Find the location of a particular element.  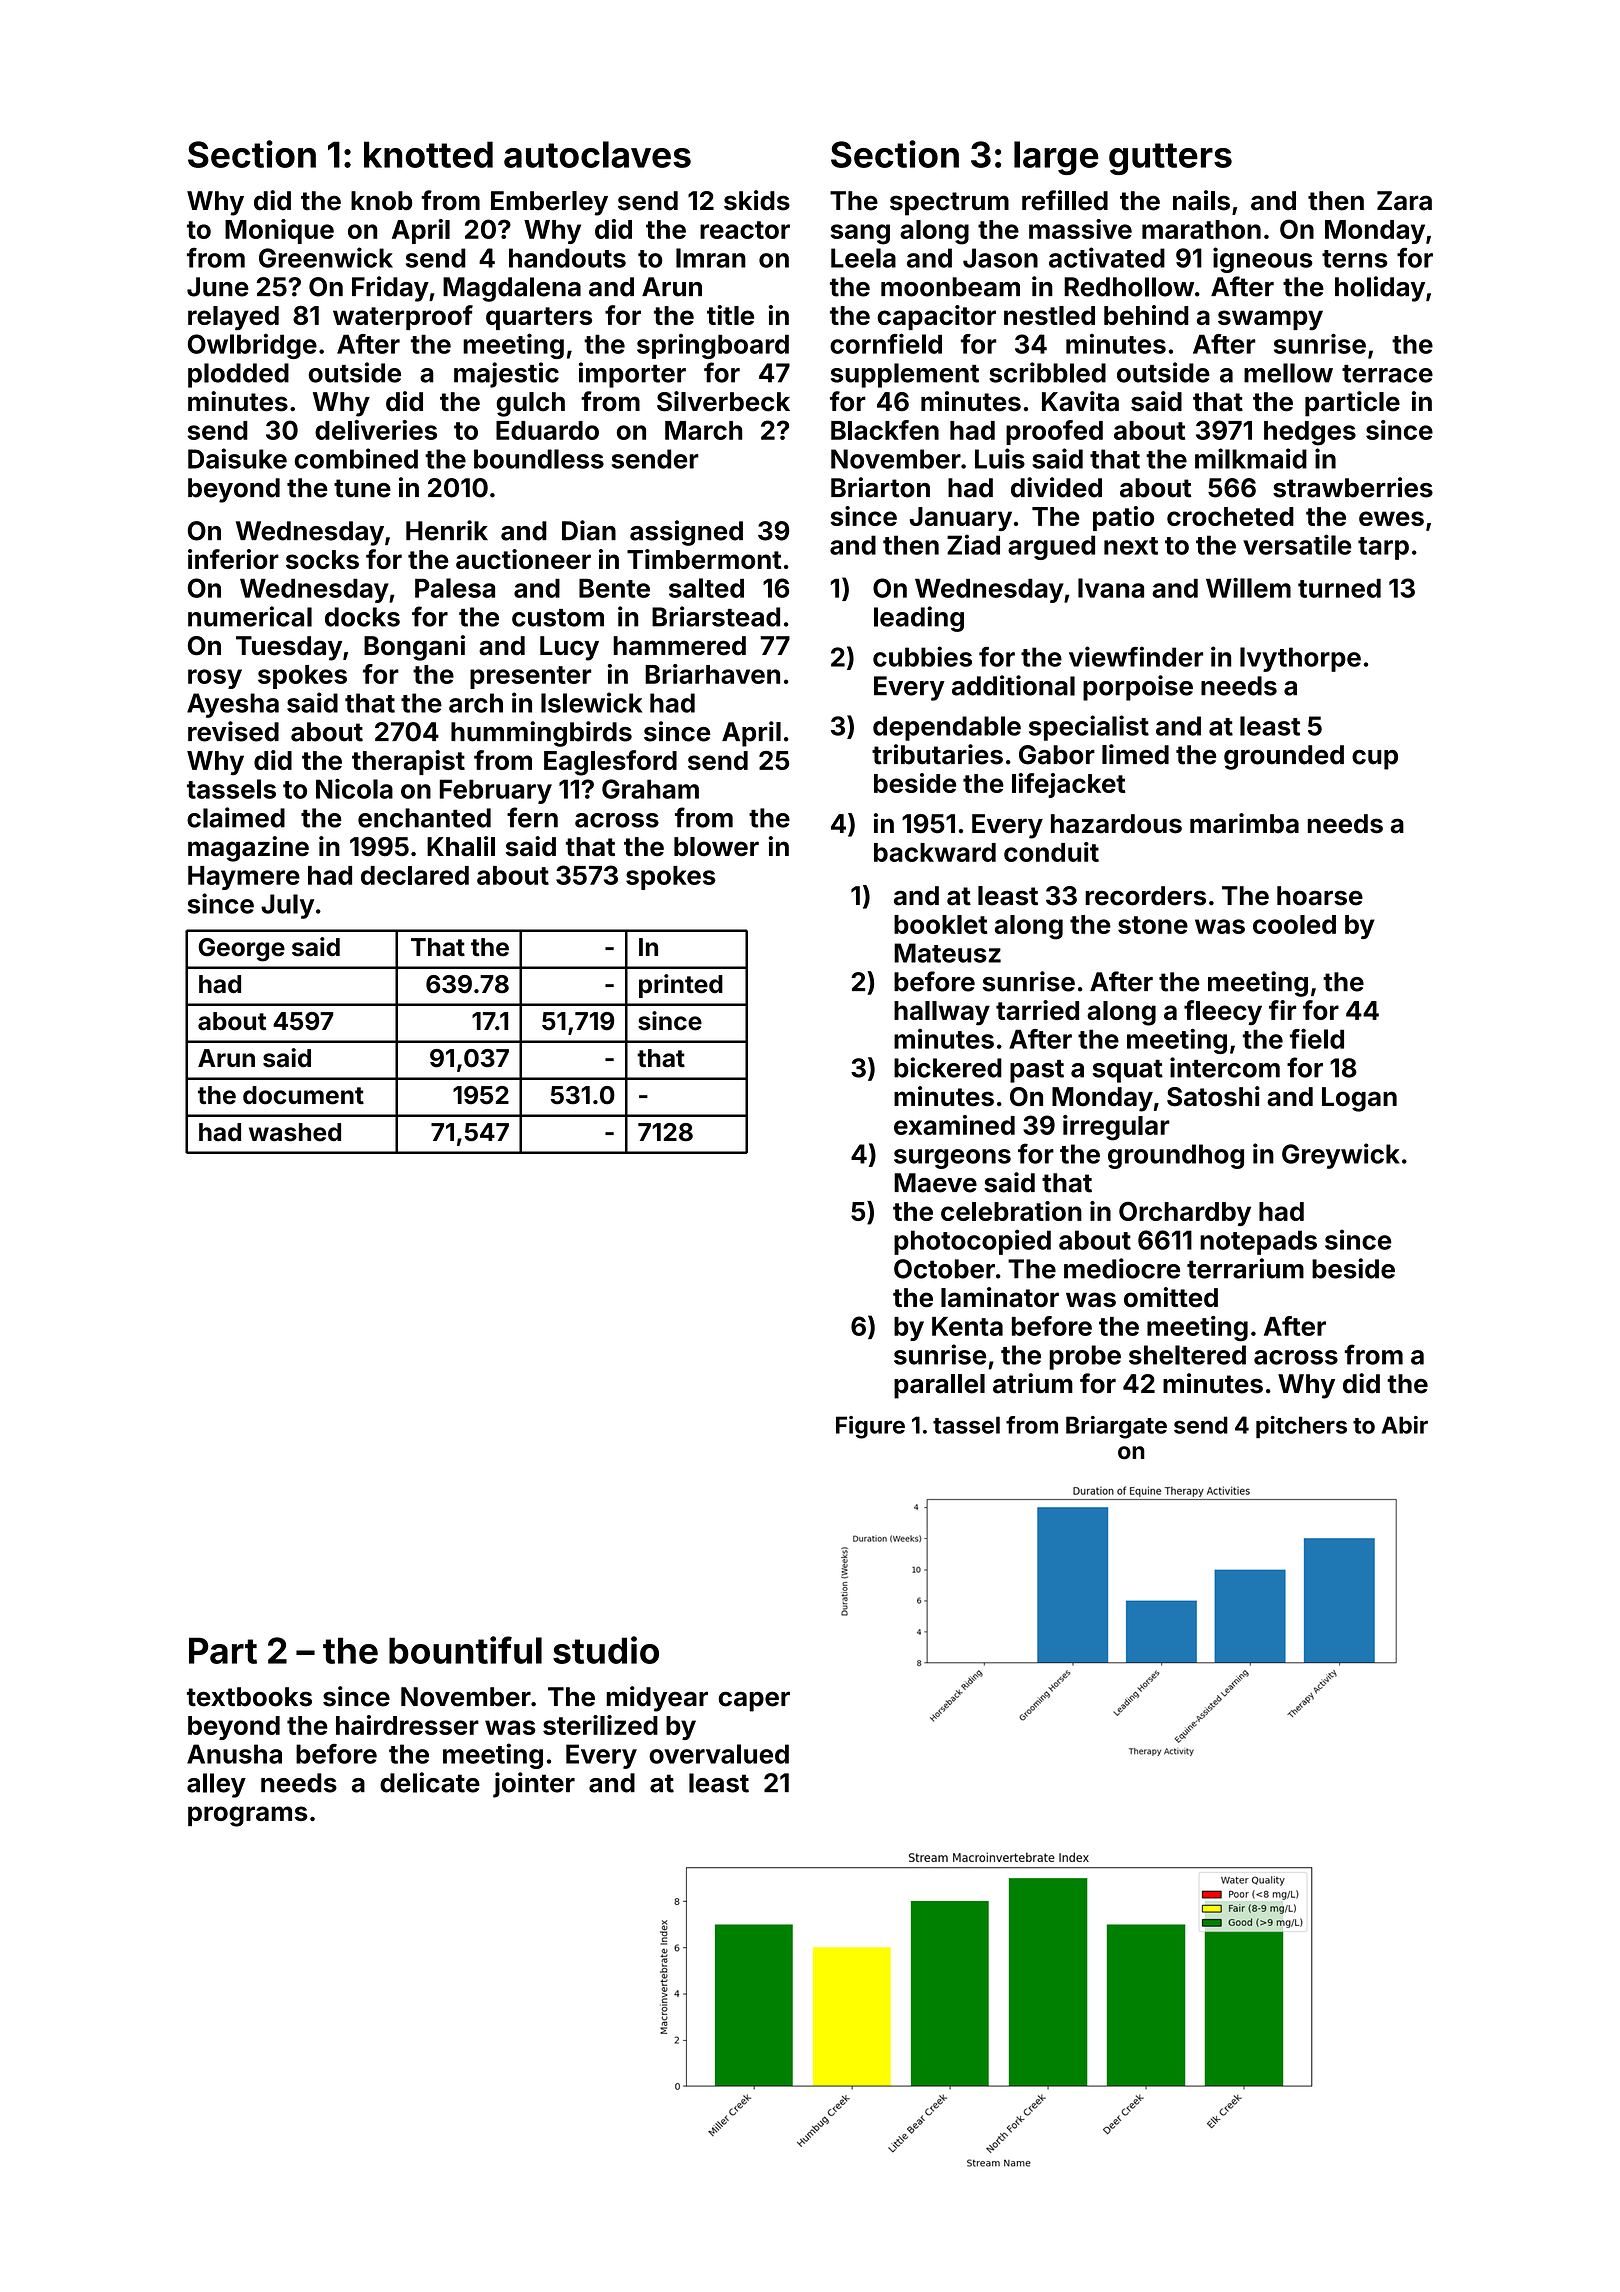

turned is located at coordinates (1339, 588).
